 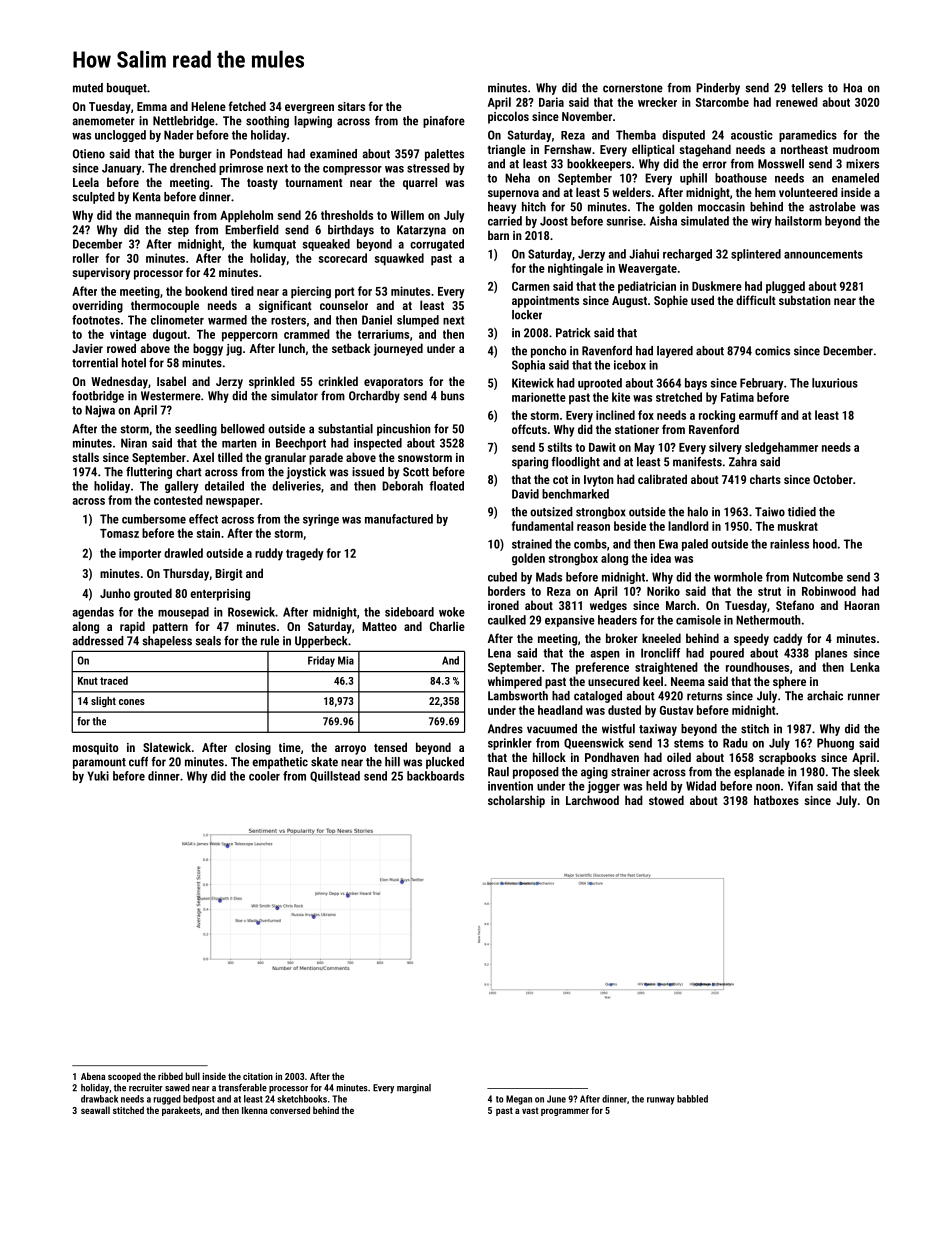 What do you see at coordinates (807, 88) in the image?
I see `tellers` at bounding box center [807, 88].
